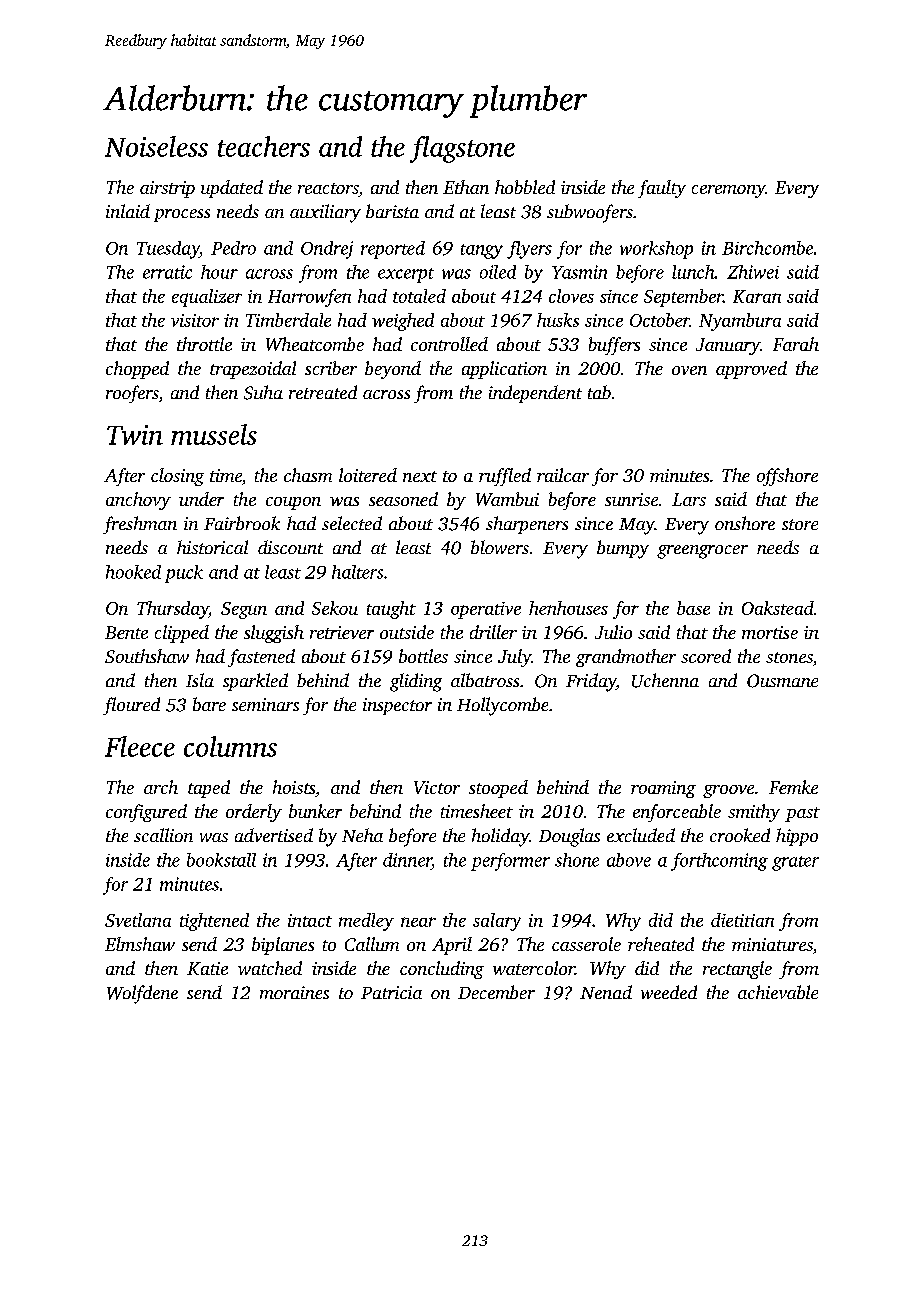 The width and height of the document is (924, 1311). I want to click on stooped, so click(498, 789).
